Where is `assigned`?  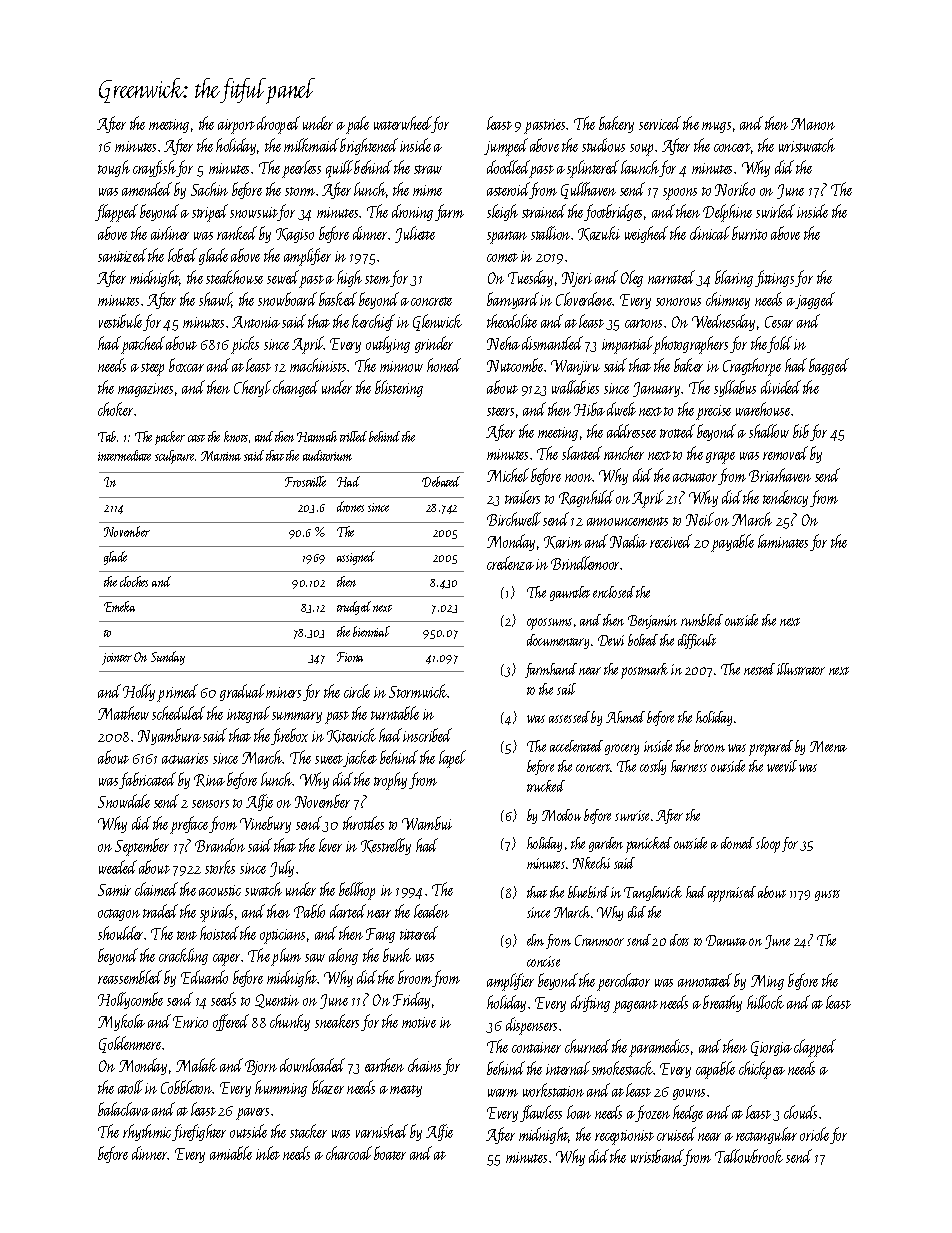 assigned is located at coordinates (356, 558).
